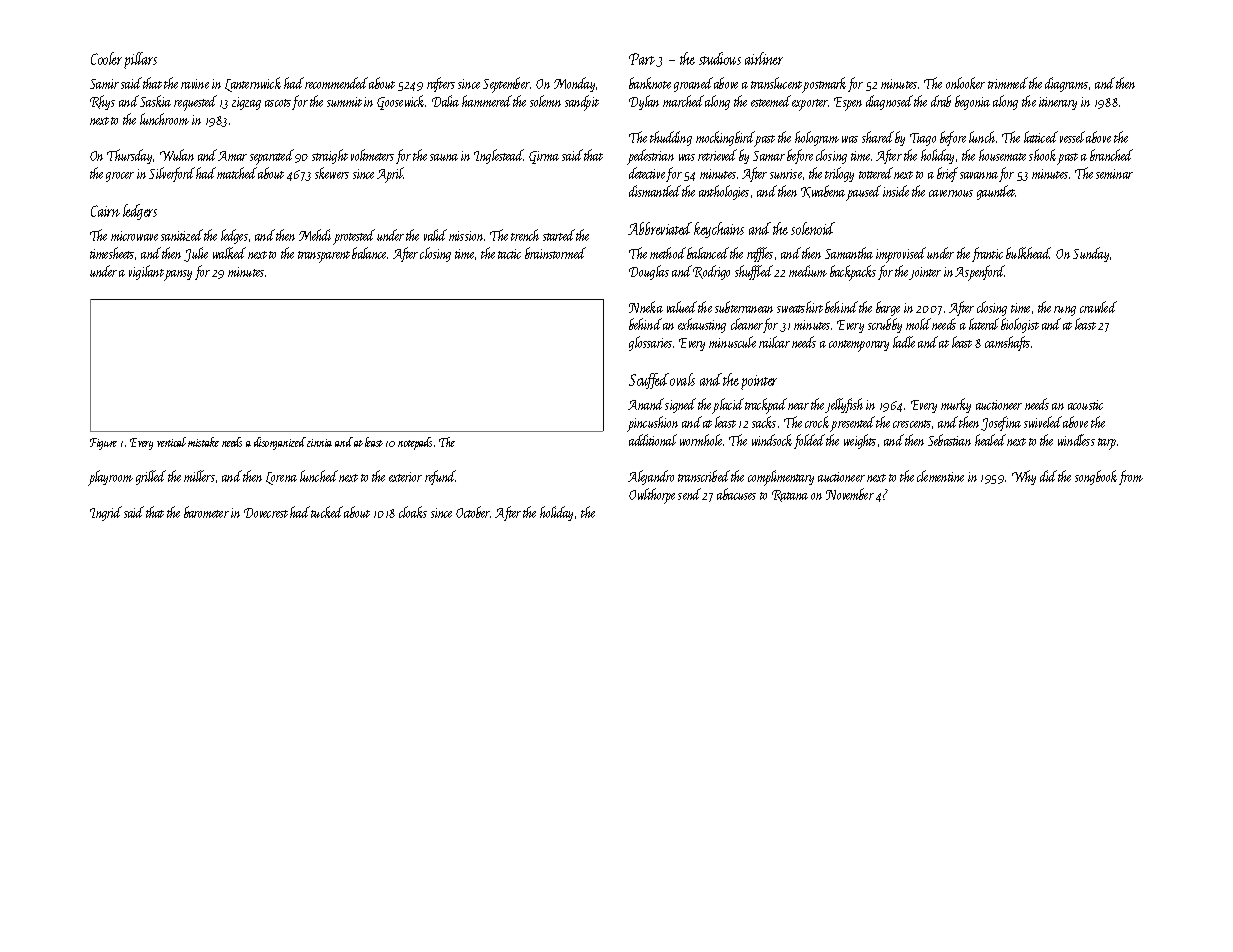 Image resolution: width=1233 pixels, height=952 pixels. What do you see at coordinates (652, 496) in the screenshot?
I see `Owlthorpe` at bounding box center [652, 496].
